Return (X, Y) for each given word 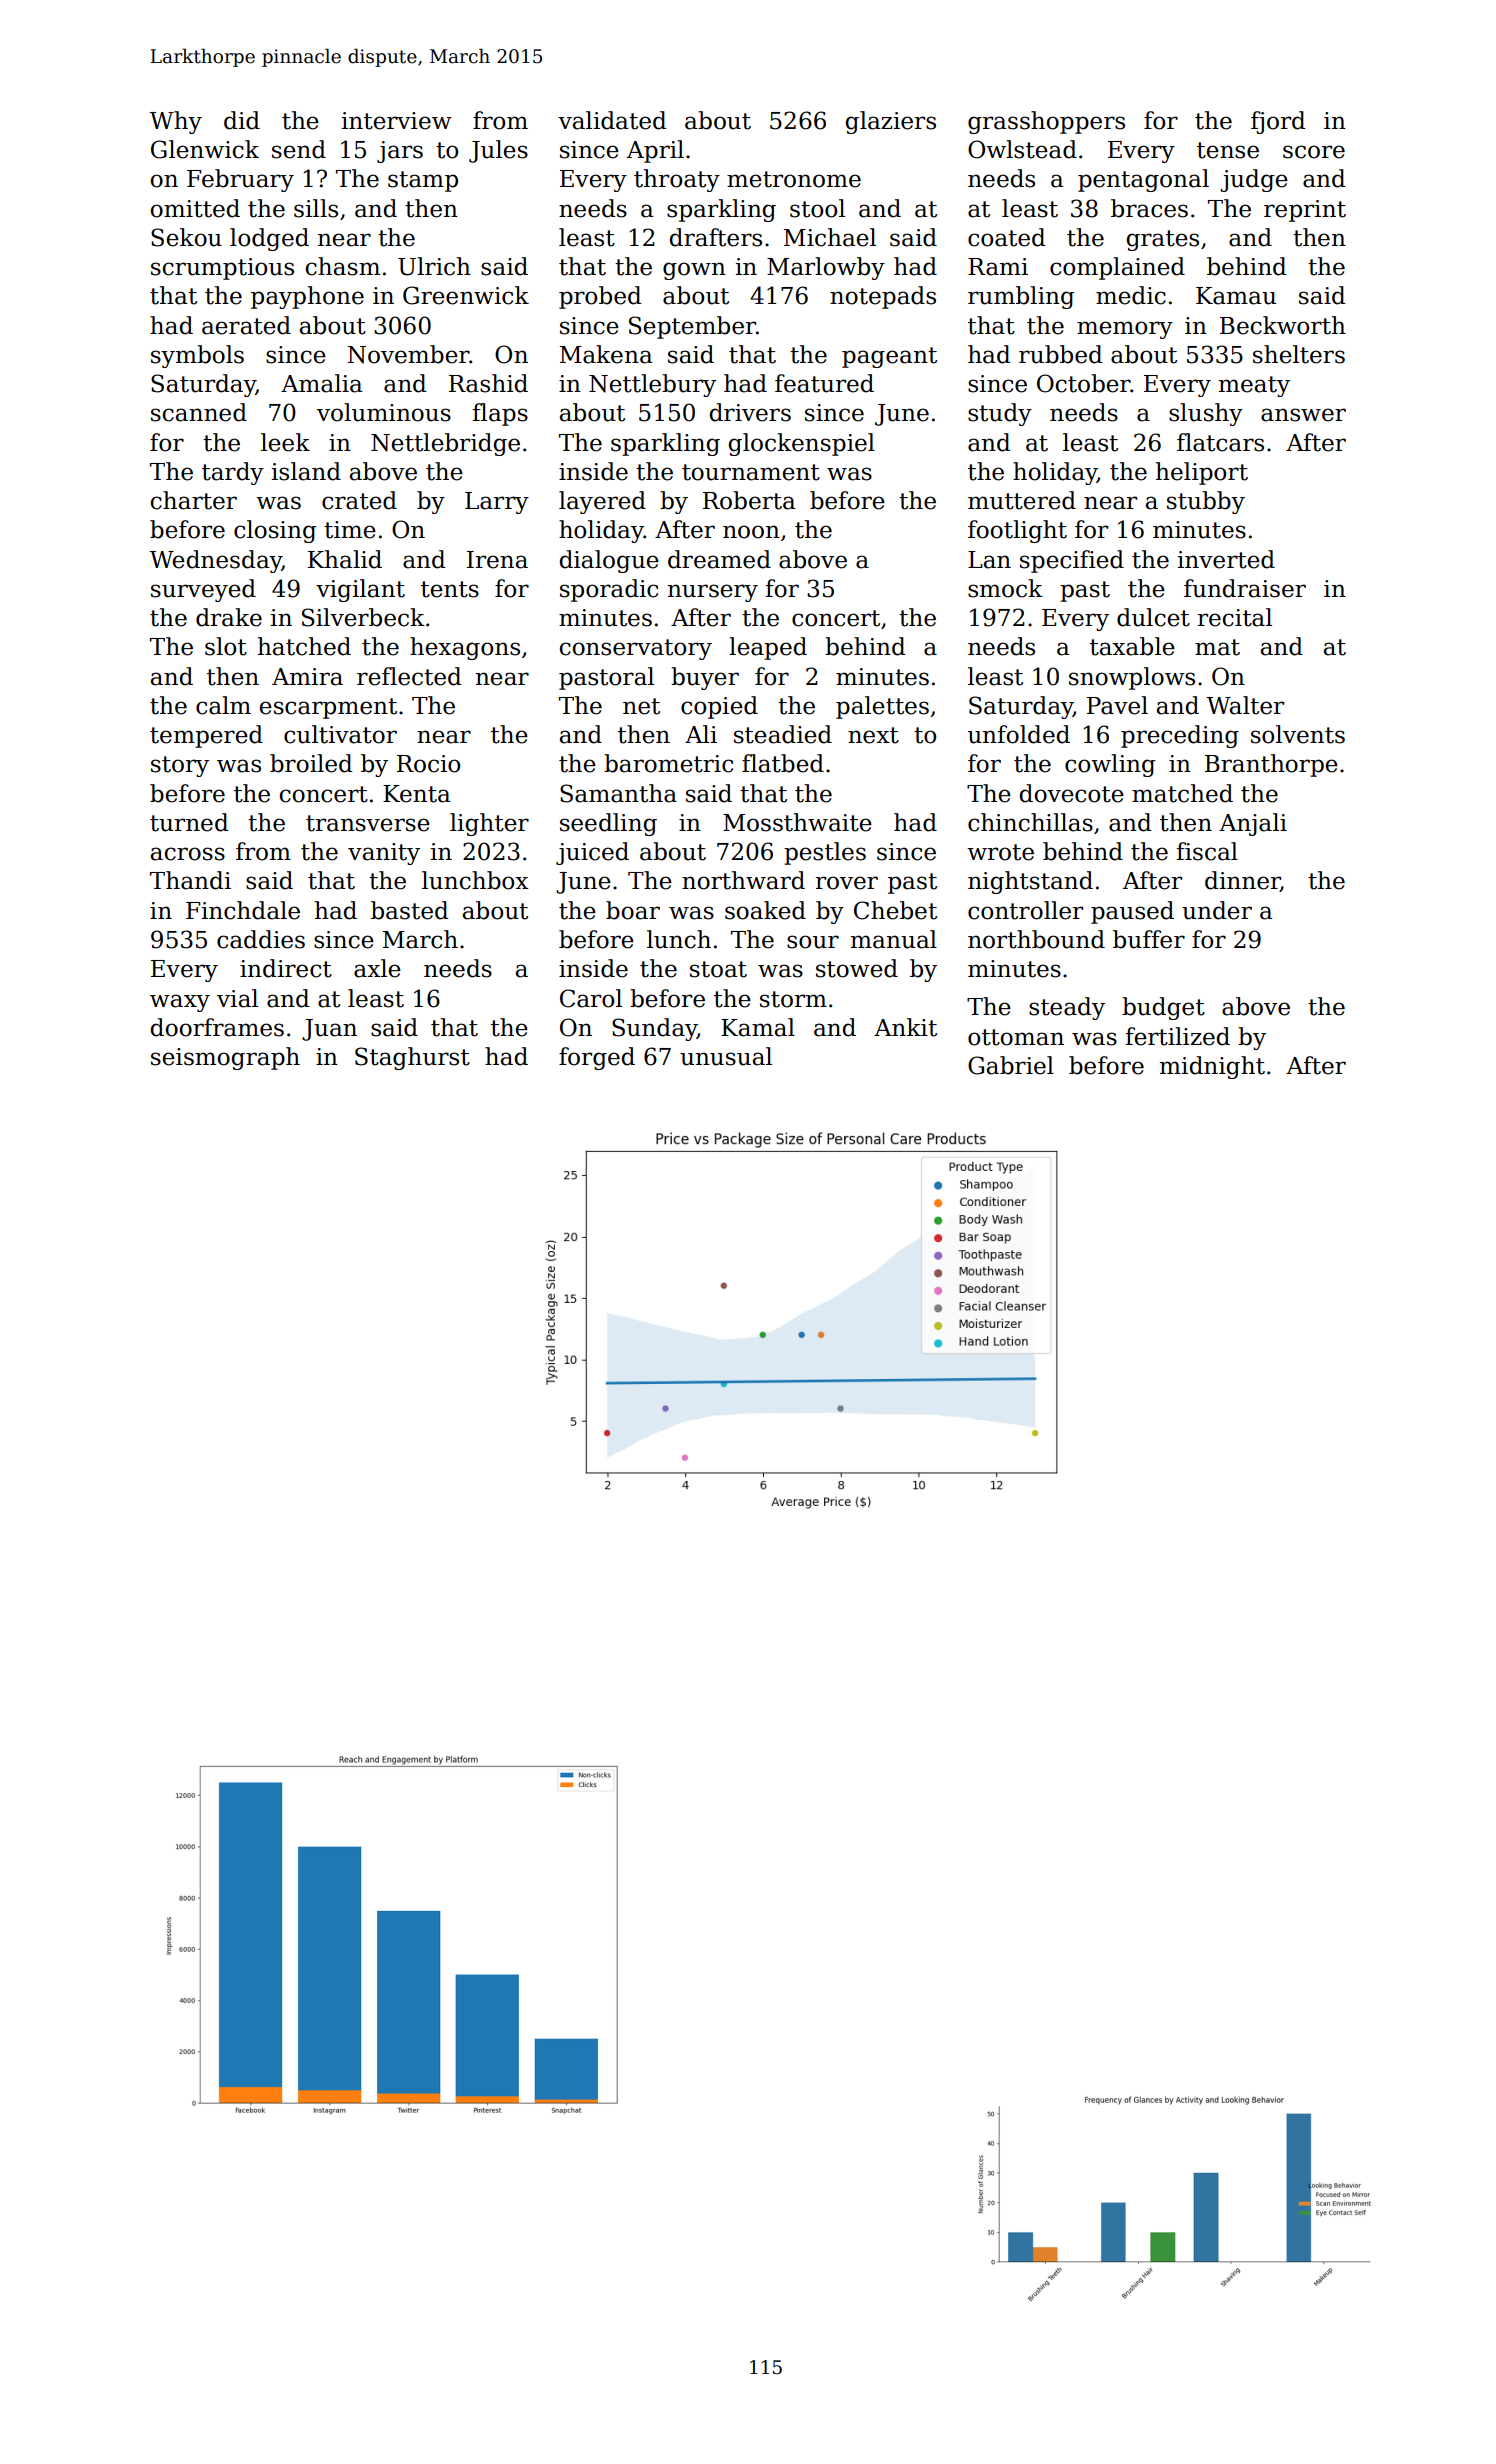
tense (1228, 150)
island (306, 471)
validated (612, 120)
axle (377, 968)
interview (397, 121)
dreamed (719, 559)
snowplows (1132, 678)
